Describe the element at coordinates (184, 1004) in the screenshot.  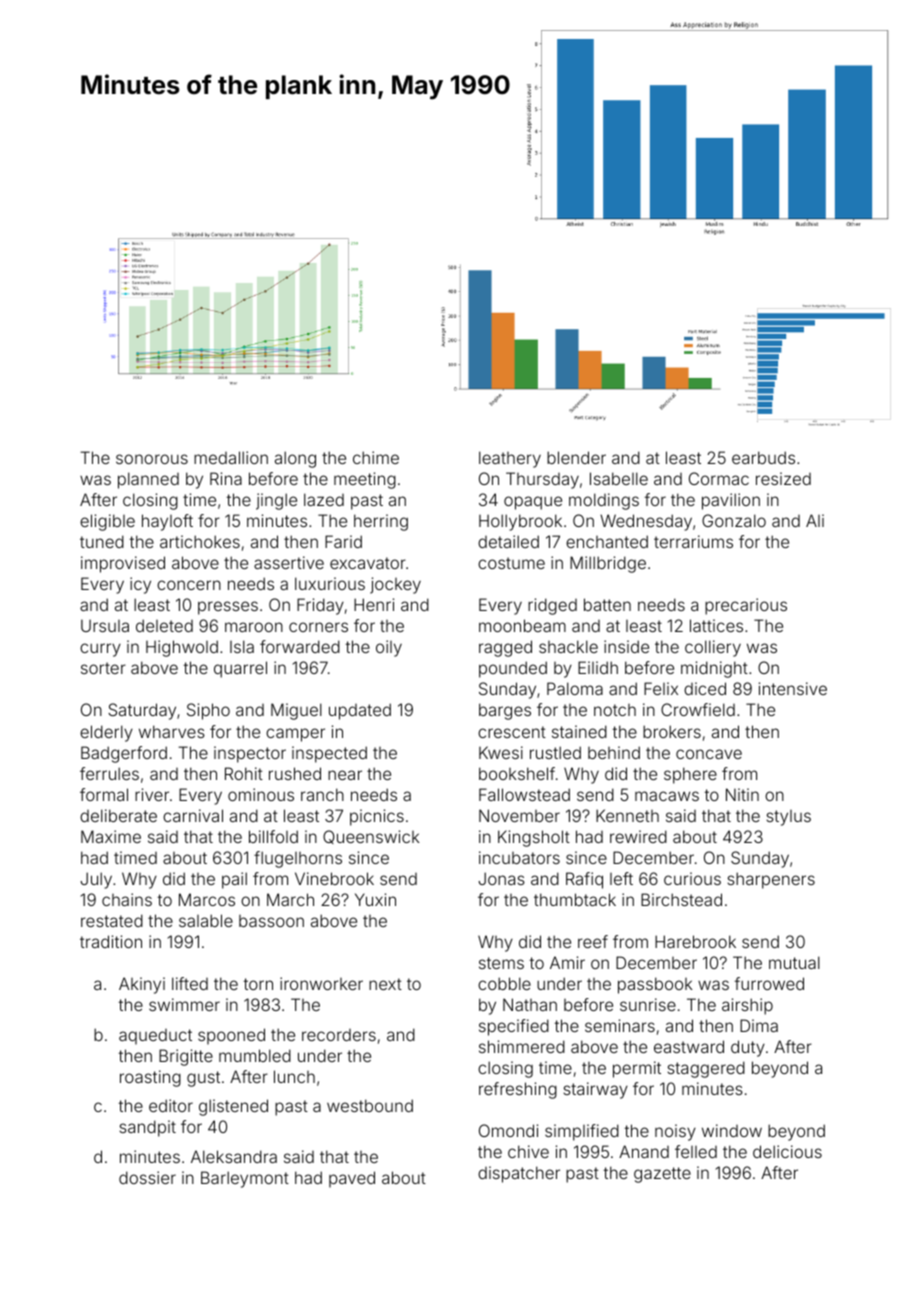
I see `swimmer` at that location.
